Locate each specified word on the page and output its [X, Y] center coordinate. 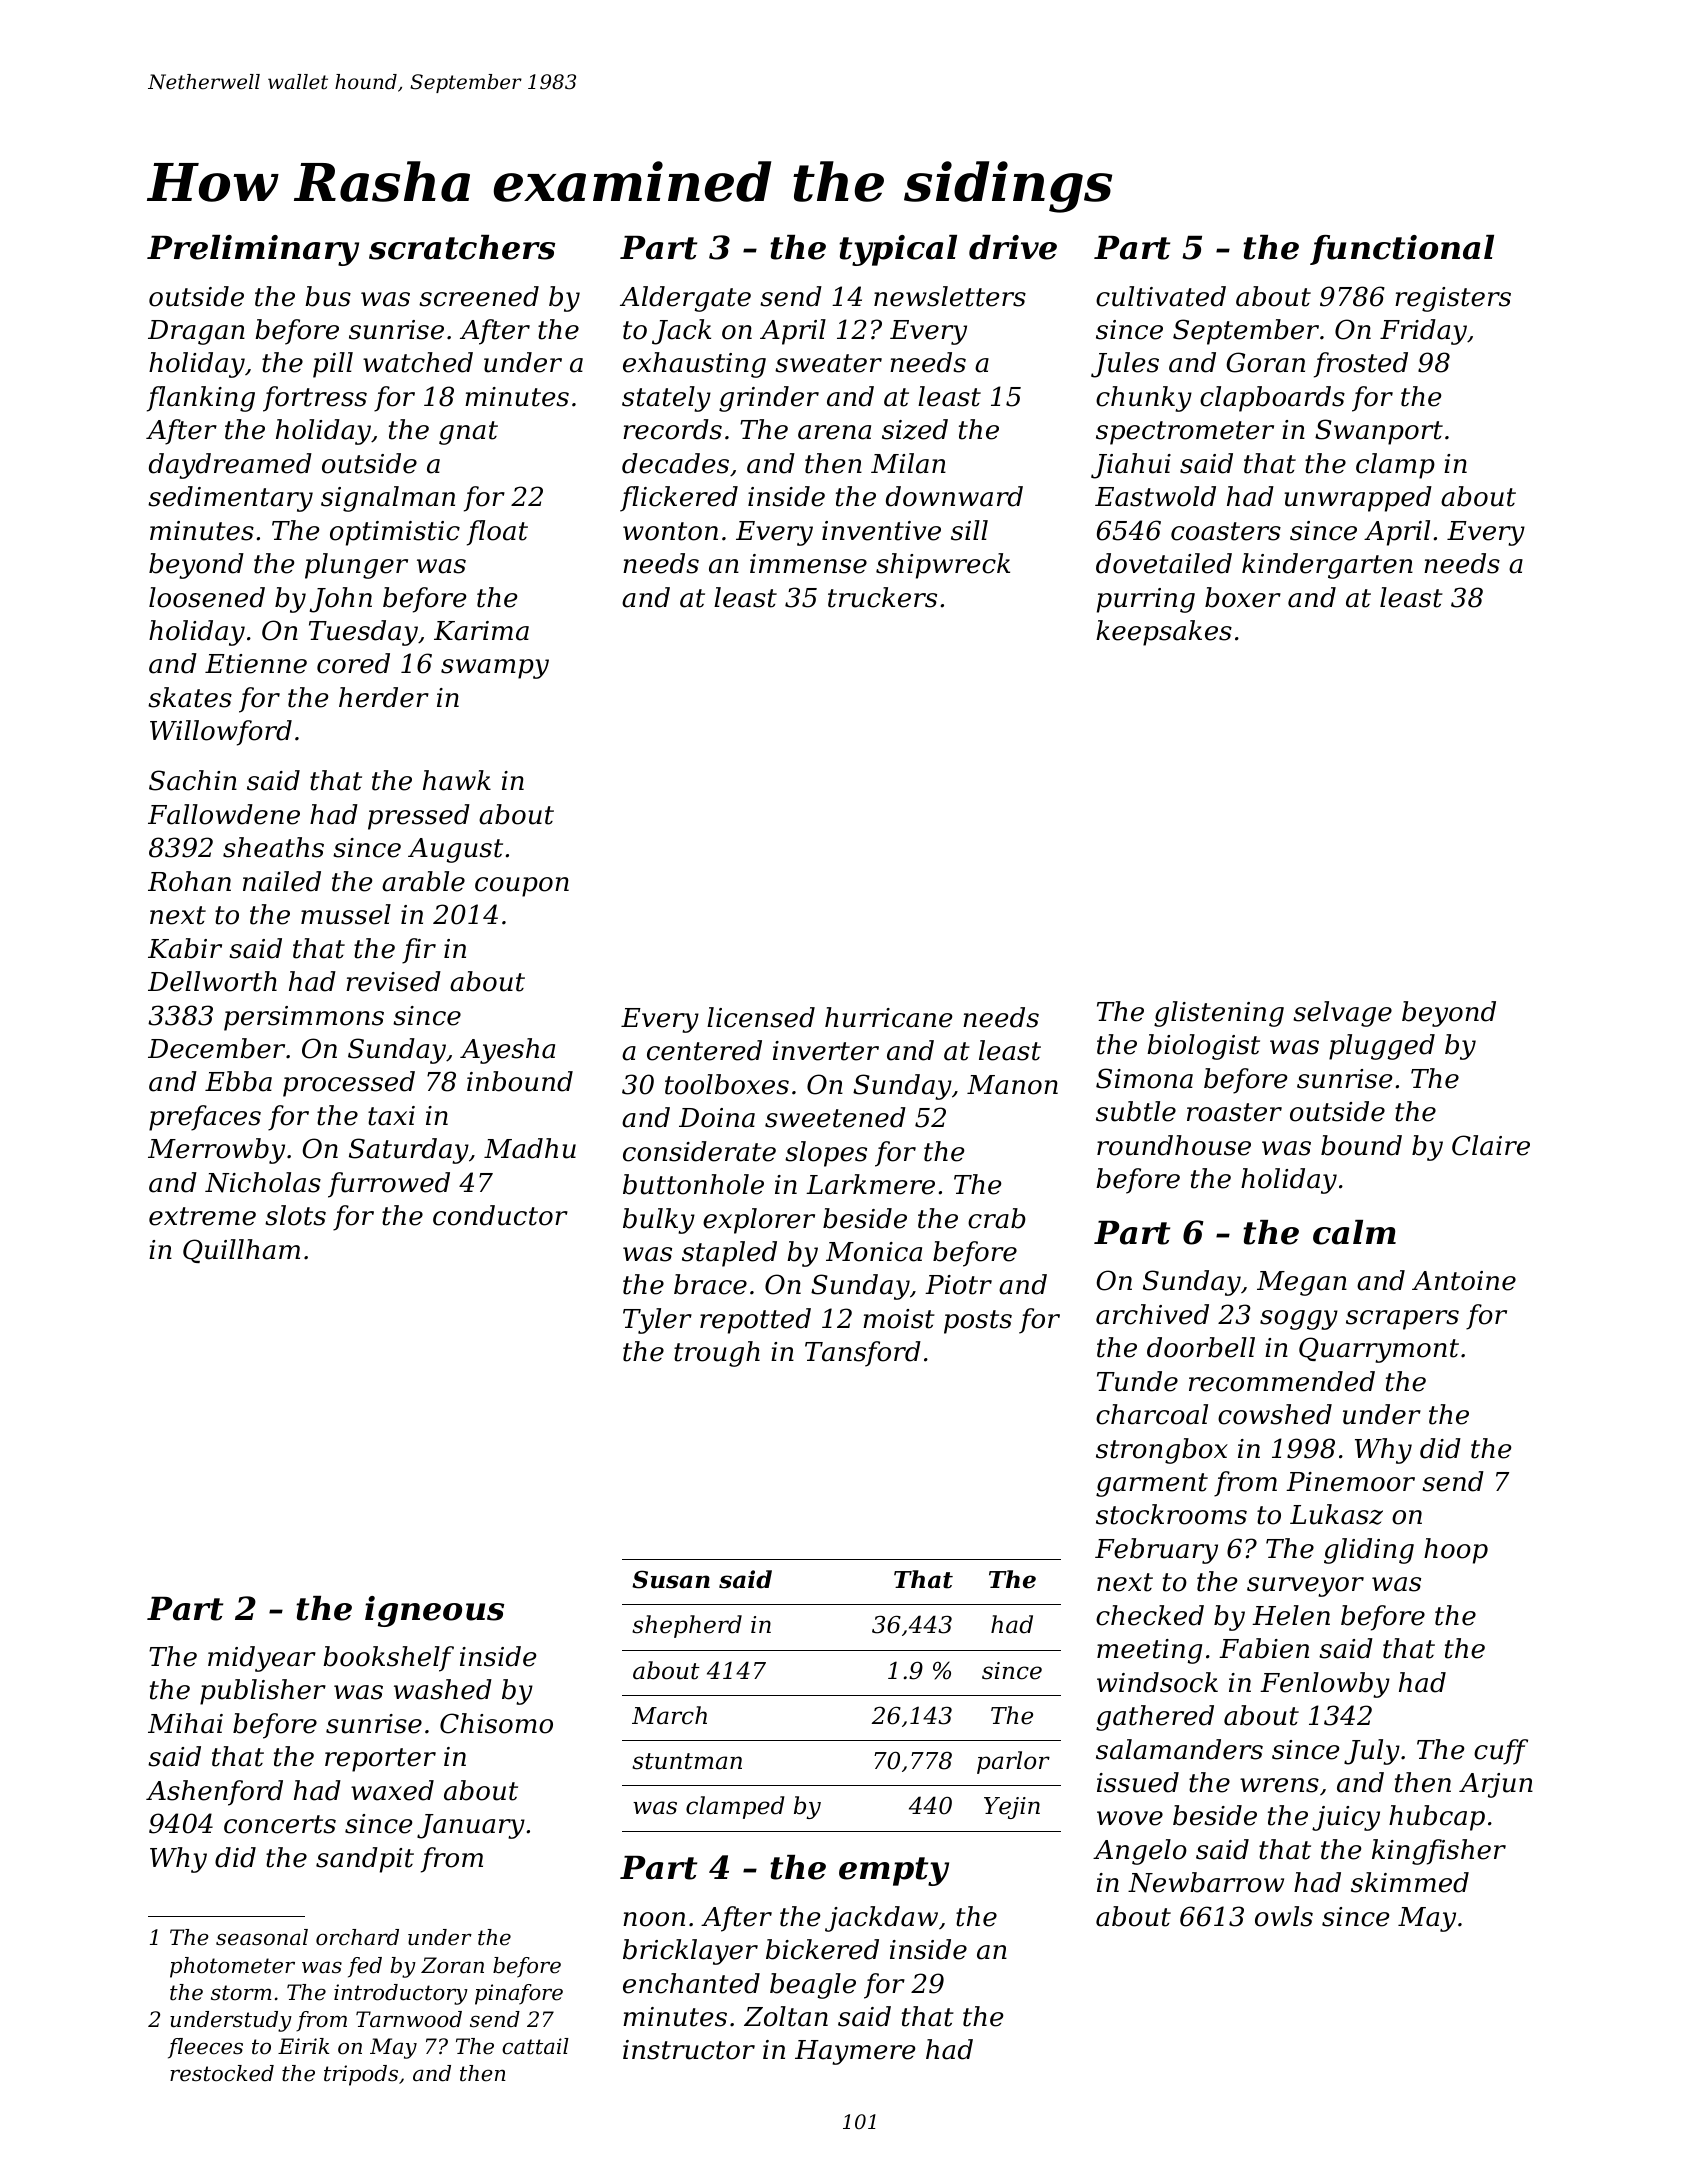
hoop [1456, 1551]
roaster [1234, 1112]
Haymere [855, 2052]
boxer [1243, 597]
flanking [201, 399]
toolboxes [727, 1084]
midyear [262, 1659]
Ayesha [507, 1051]
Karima [481, 631]
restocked [222, 2073]
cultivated [1161, 296]
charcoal [1152, 1414]
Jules [1125, 365]
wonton [670, 531]
